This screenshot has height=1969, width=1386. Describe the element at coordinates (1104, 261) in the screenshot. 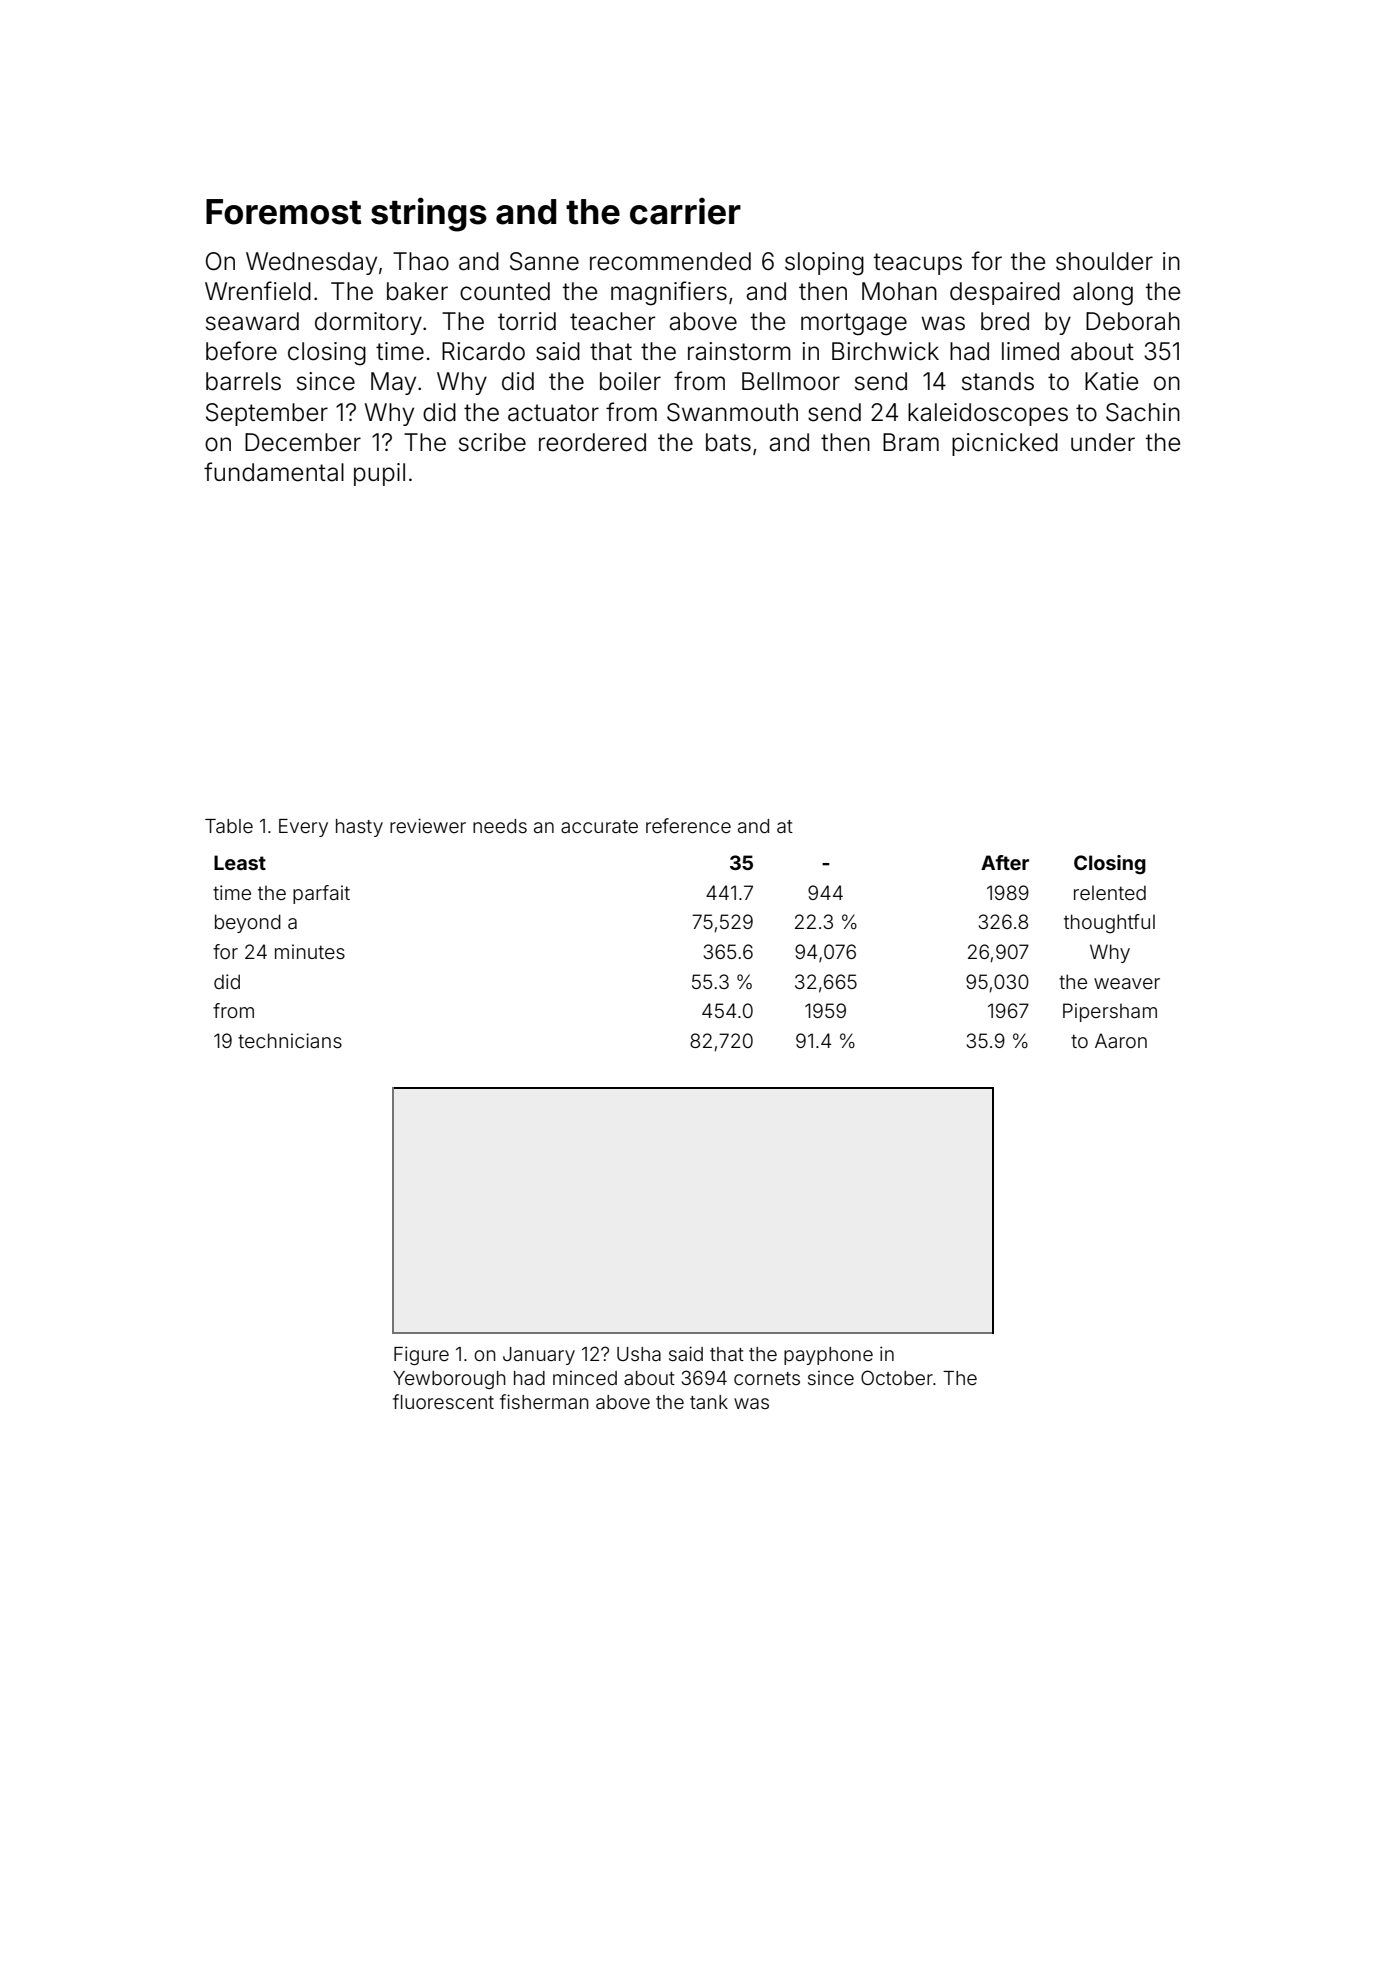

I see `shoulder` at that location.
